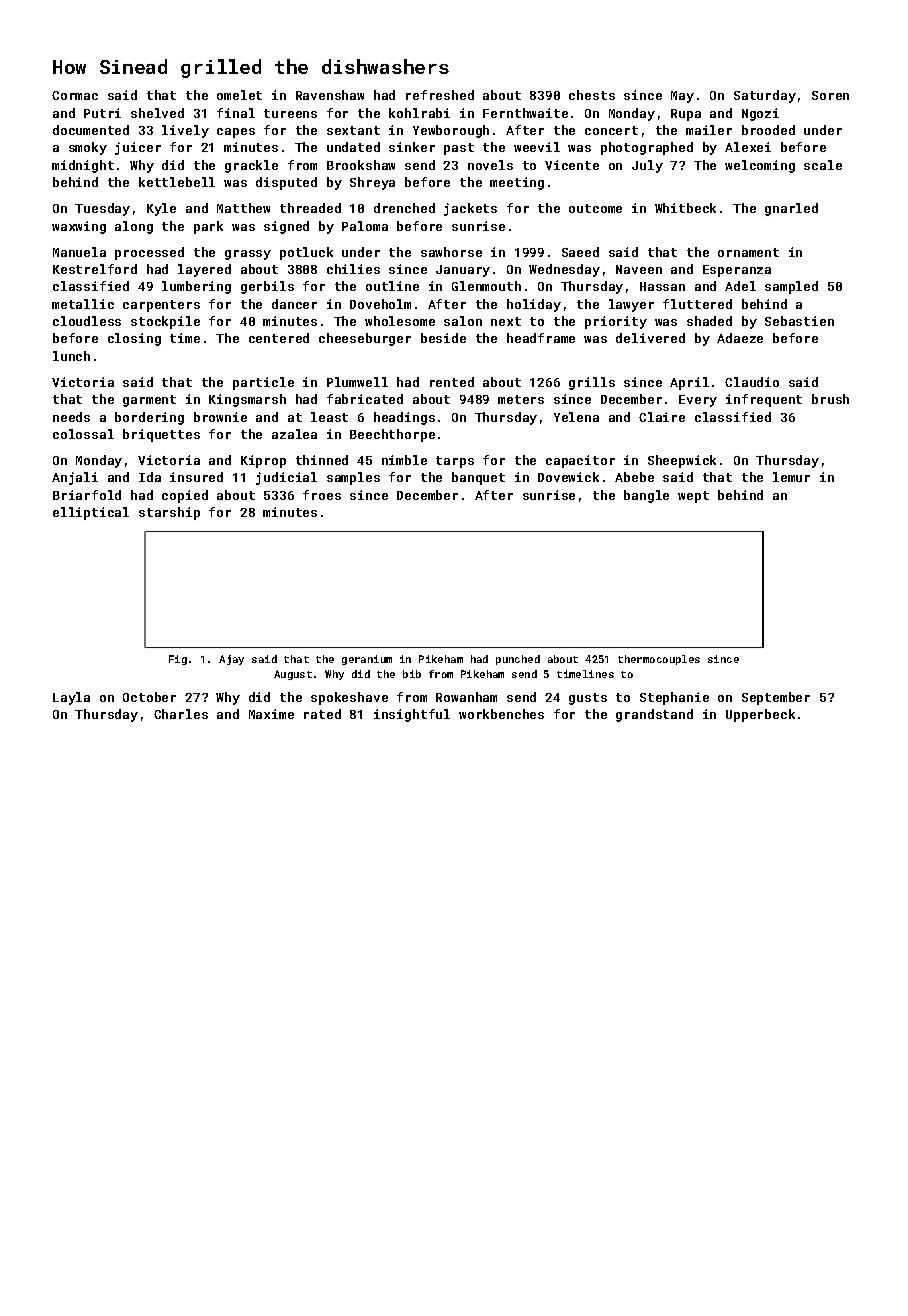 The height and width of the page is (1316, 908). I want to click on Adaeze, so click(740, 338).
